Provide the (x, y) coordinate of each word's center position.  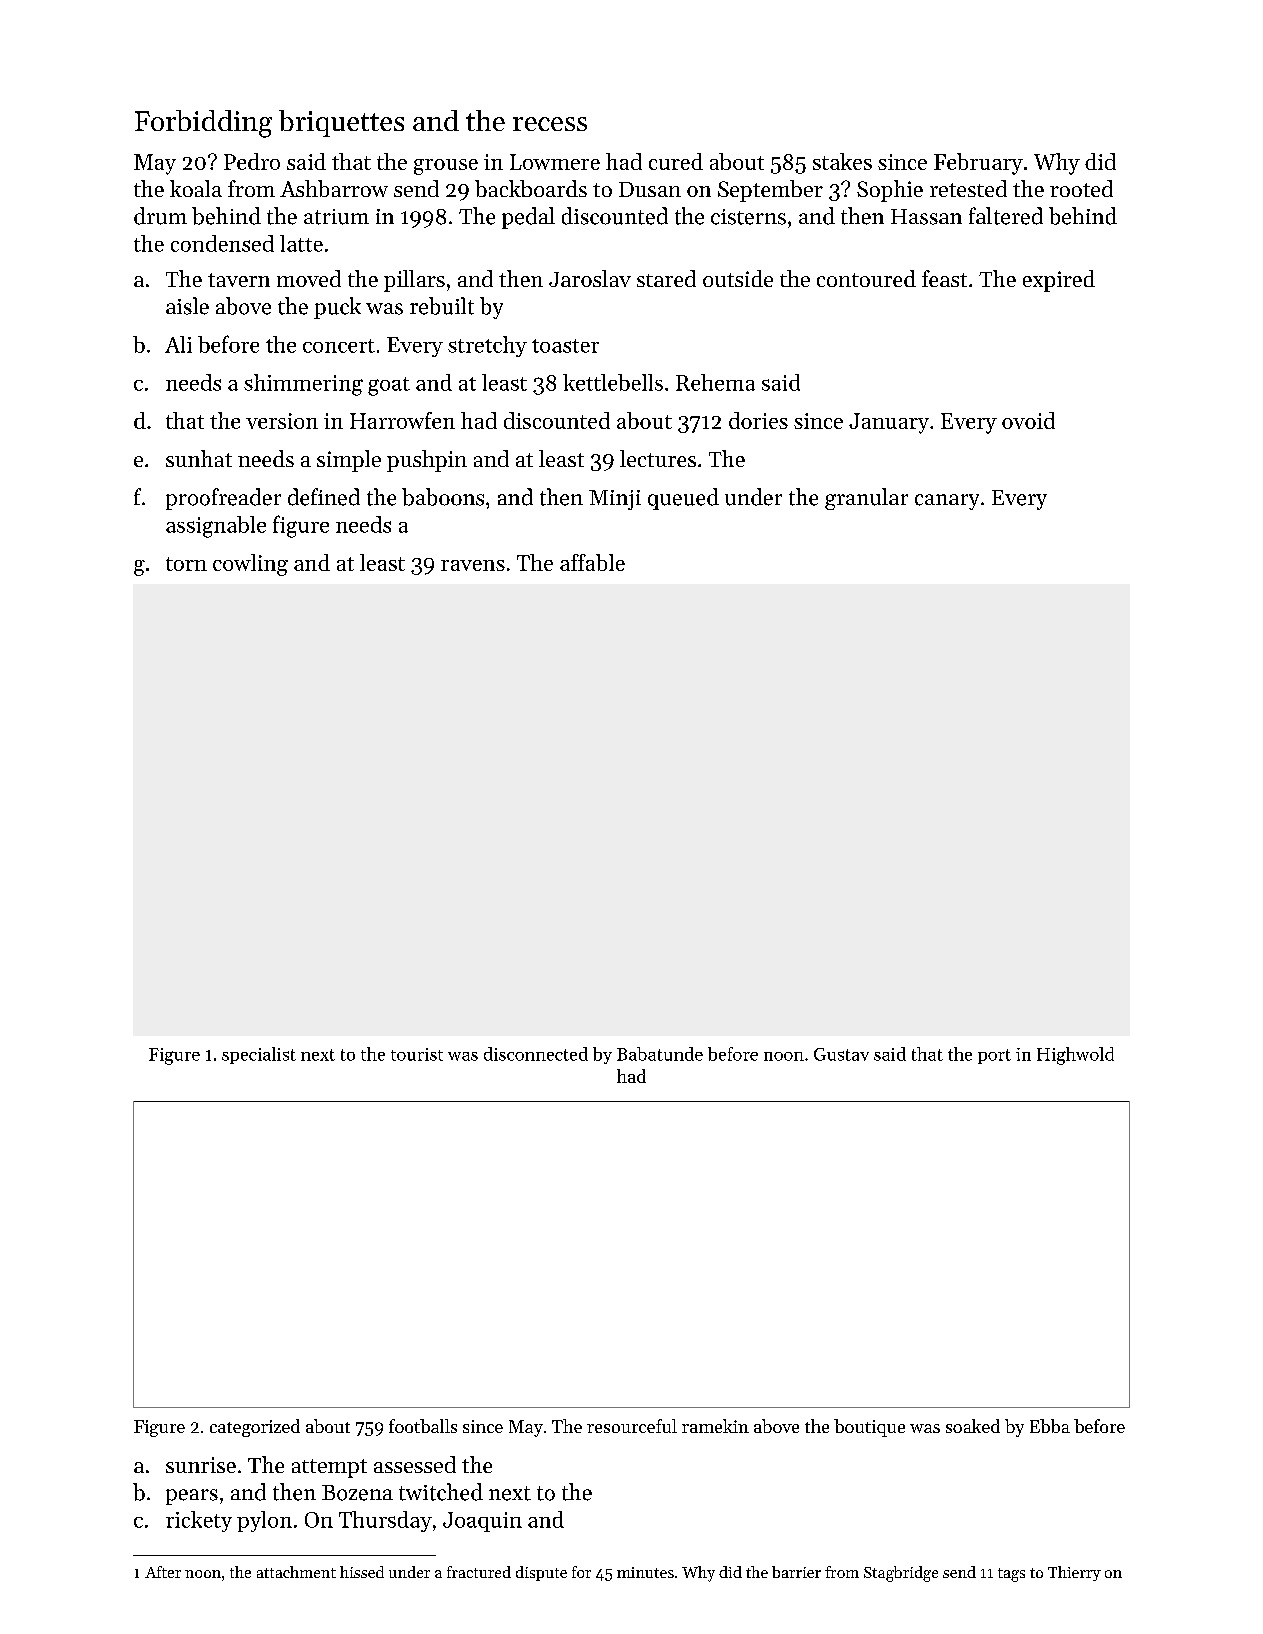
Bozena (357, 1493)
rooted (1081, 188)
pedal (528, 218)
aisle (187, 306)
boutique (869, 1428)
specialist (259, 1055)
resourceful (632, 1426)
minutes (645, 1572)
